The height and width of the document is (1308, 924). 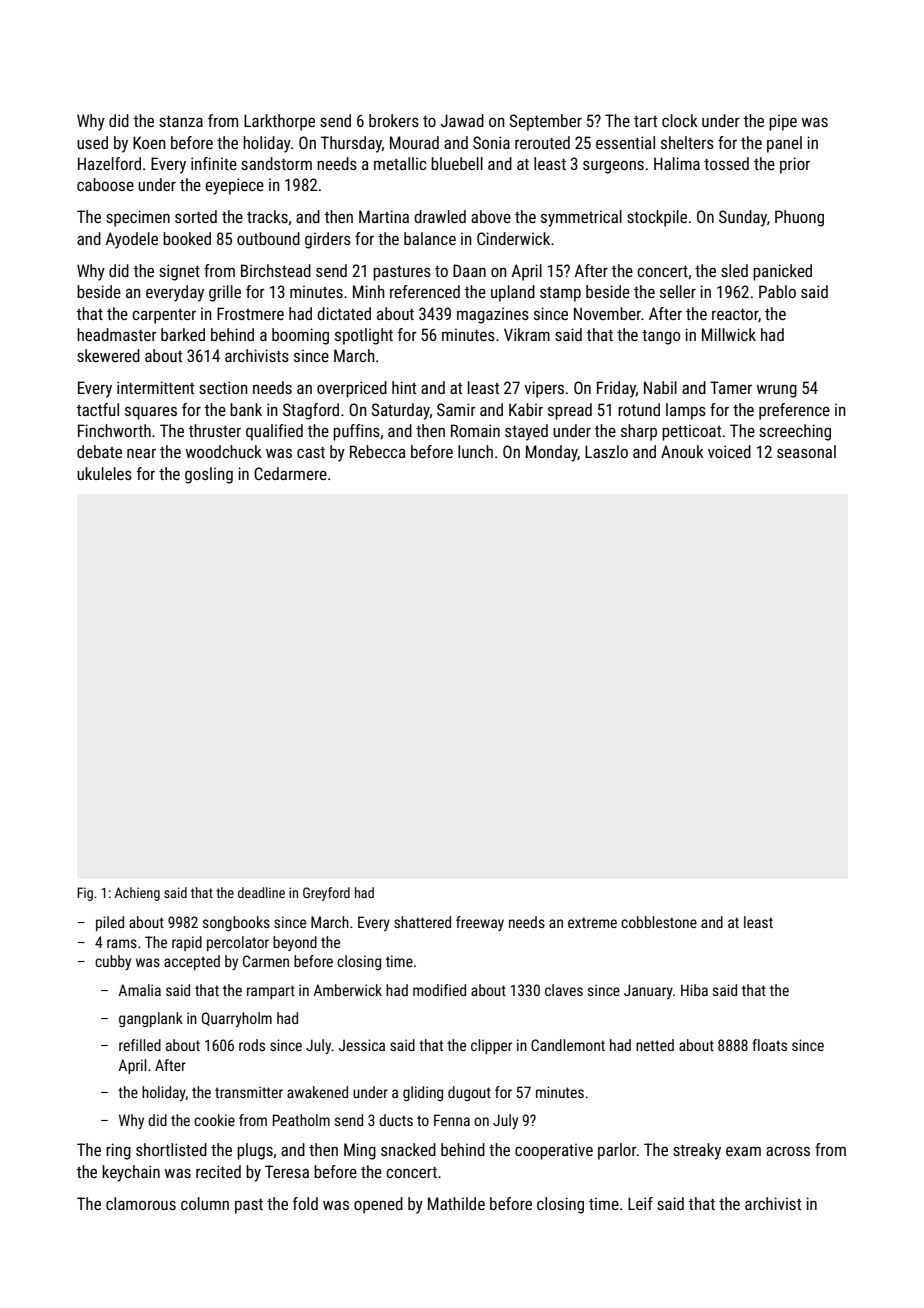 What do you see at coordinates (659, 922) in the document?
I see `cobblestone` at bounding box center [659, 922].
